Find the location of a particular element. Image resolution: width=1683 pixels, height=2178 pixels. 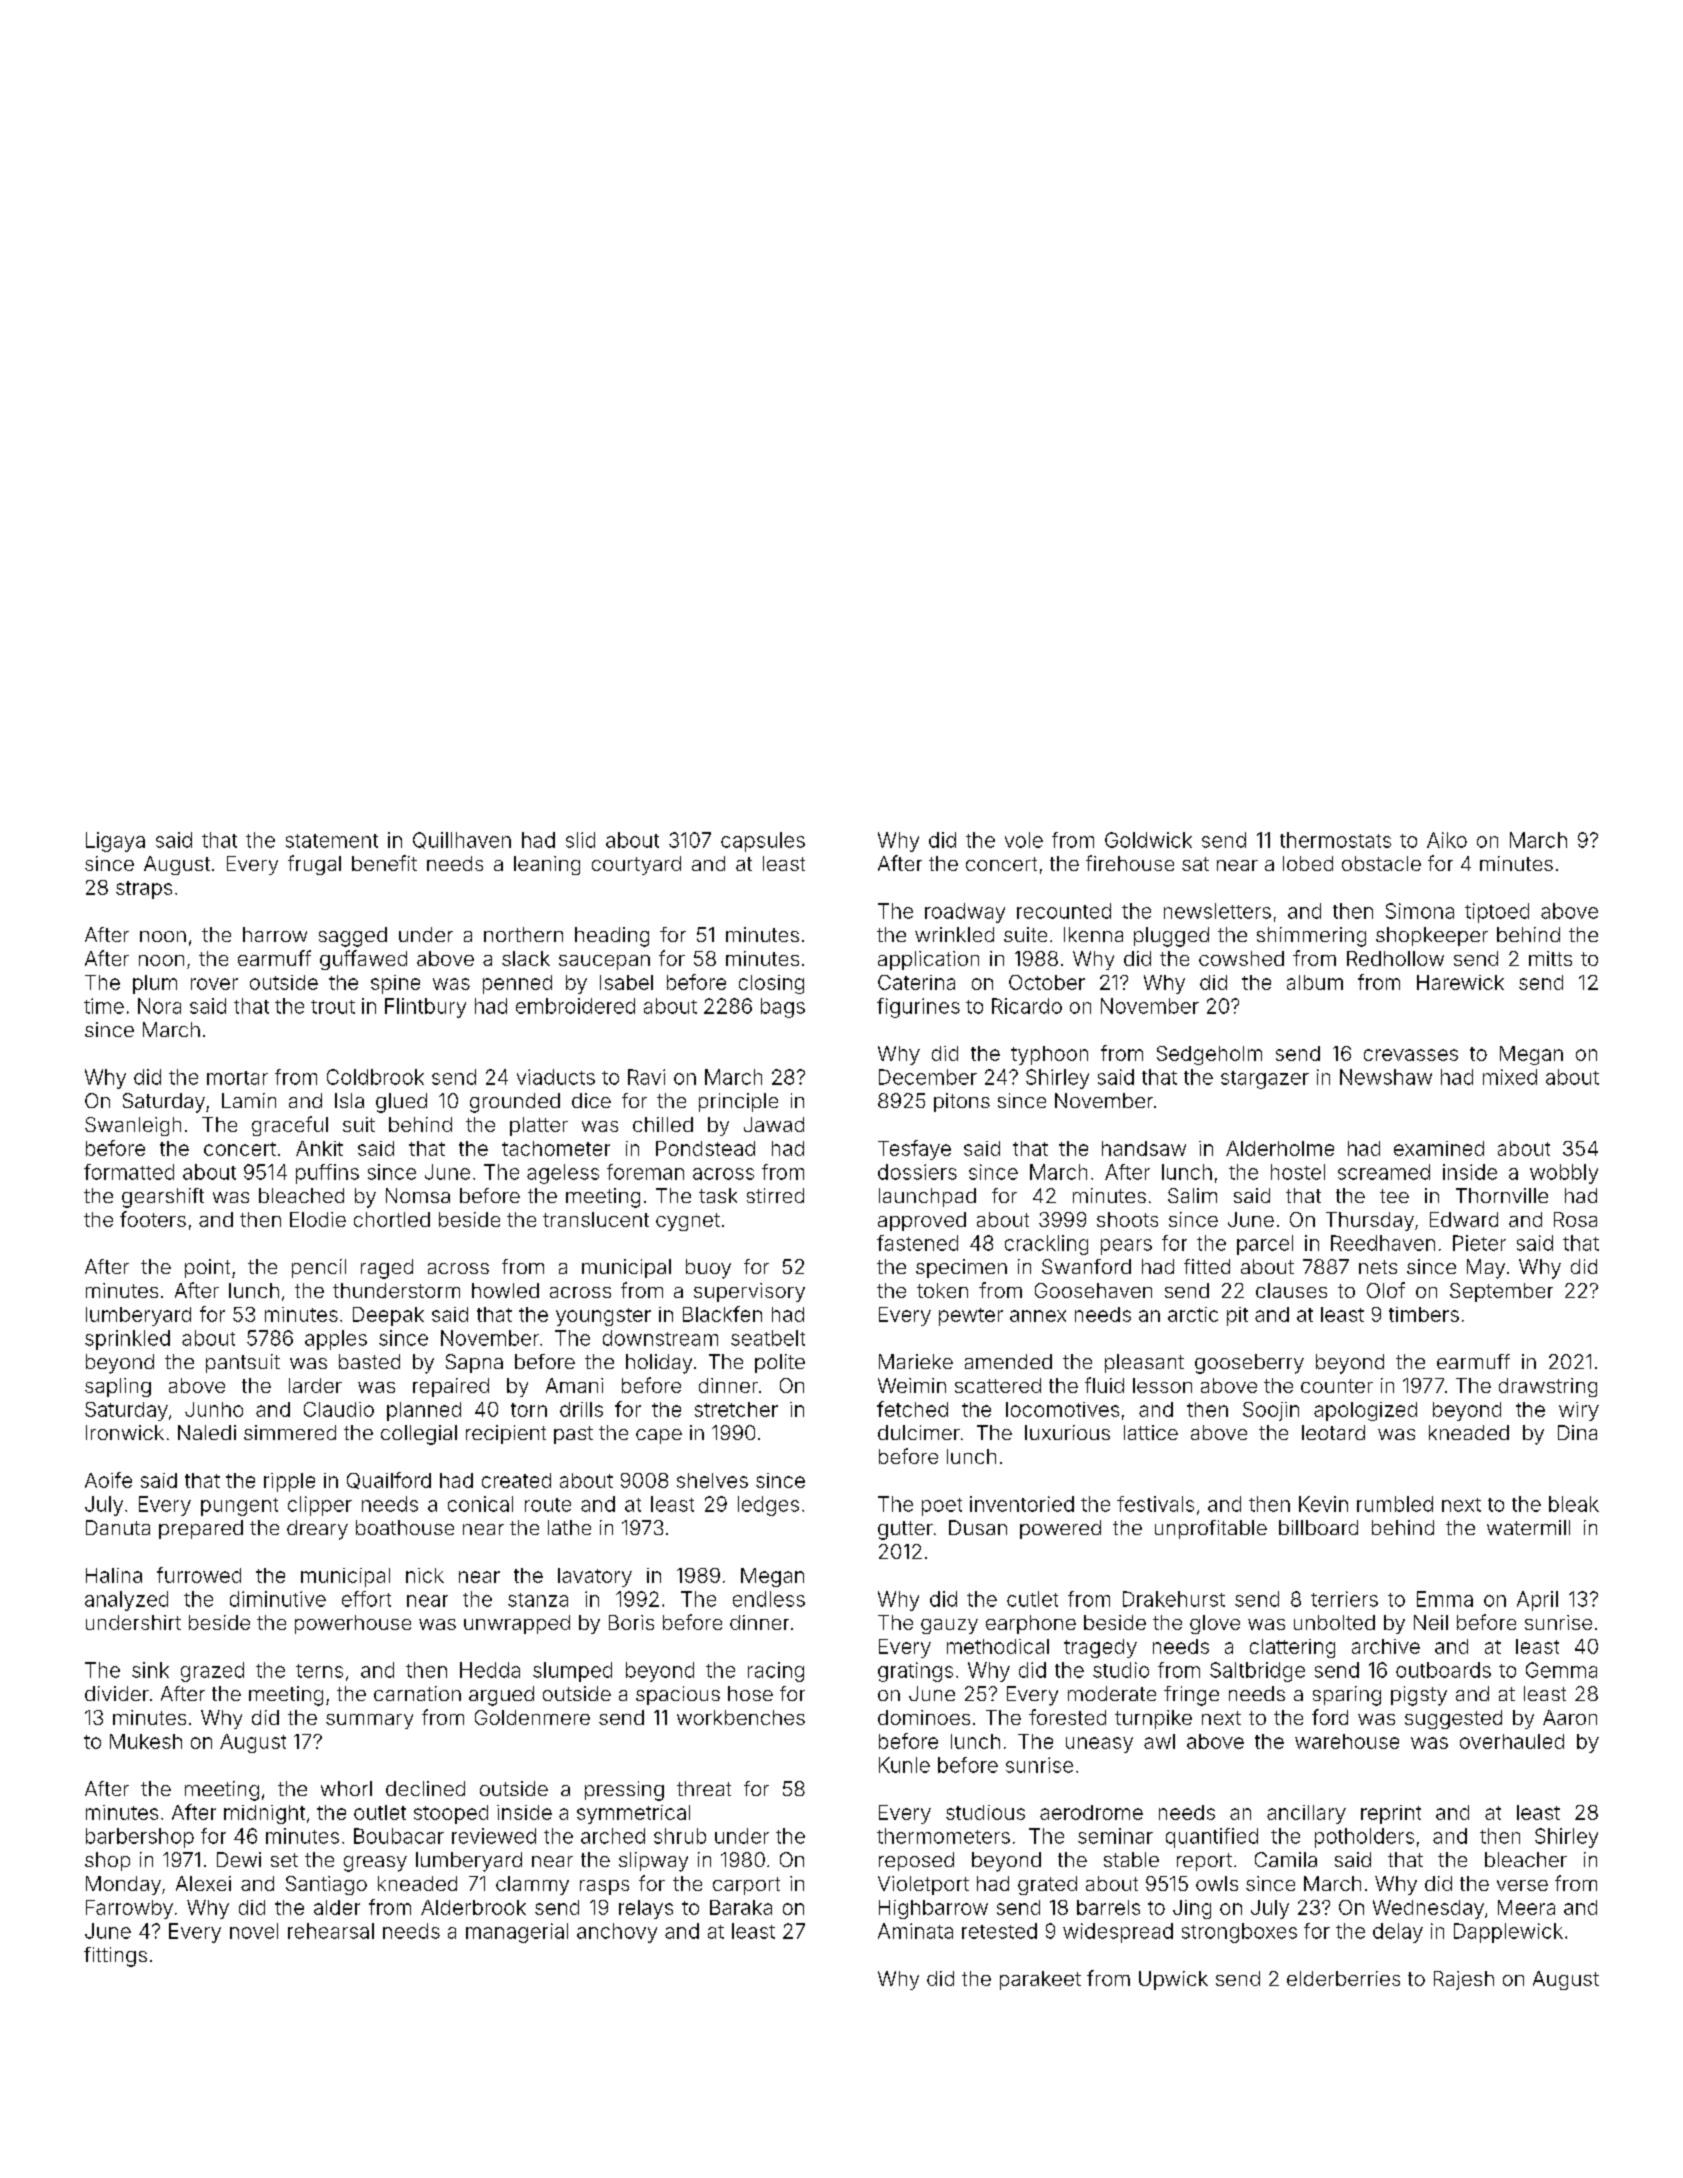

unprofitable is located at coordinates (1211, 1529).
